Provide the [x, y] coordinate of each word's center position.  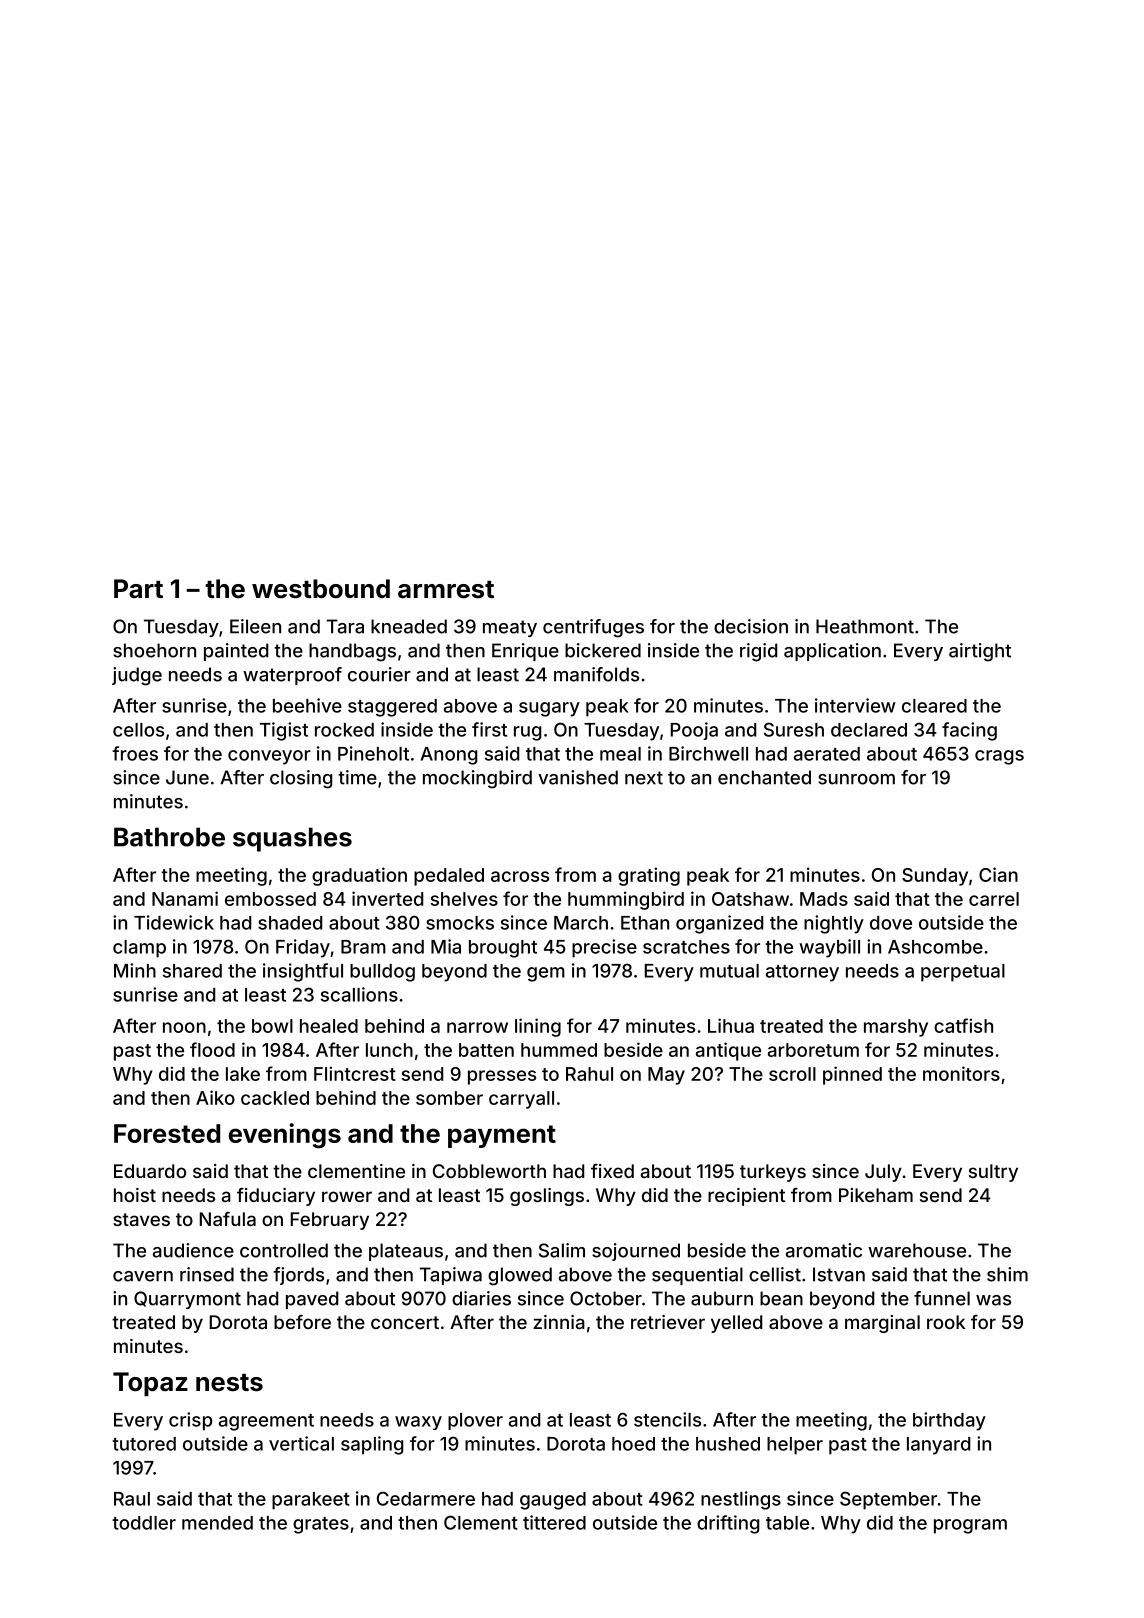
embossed [270, 899]
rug [528, 733]
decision [751, 626]
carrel [994, 899]
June [187, 777]
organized [719, 924]
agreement [266, 1422]
